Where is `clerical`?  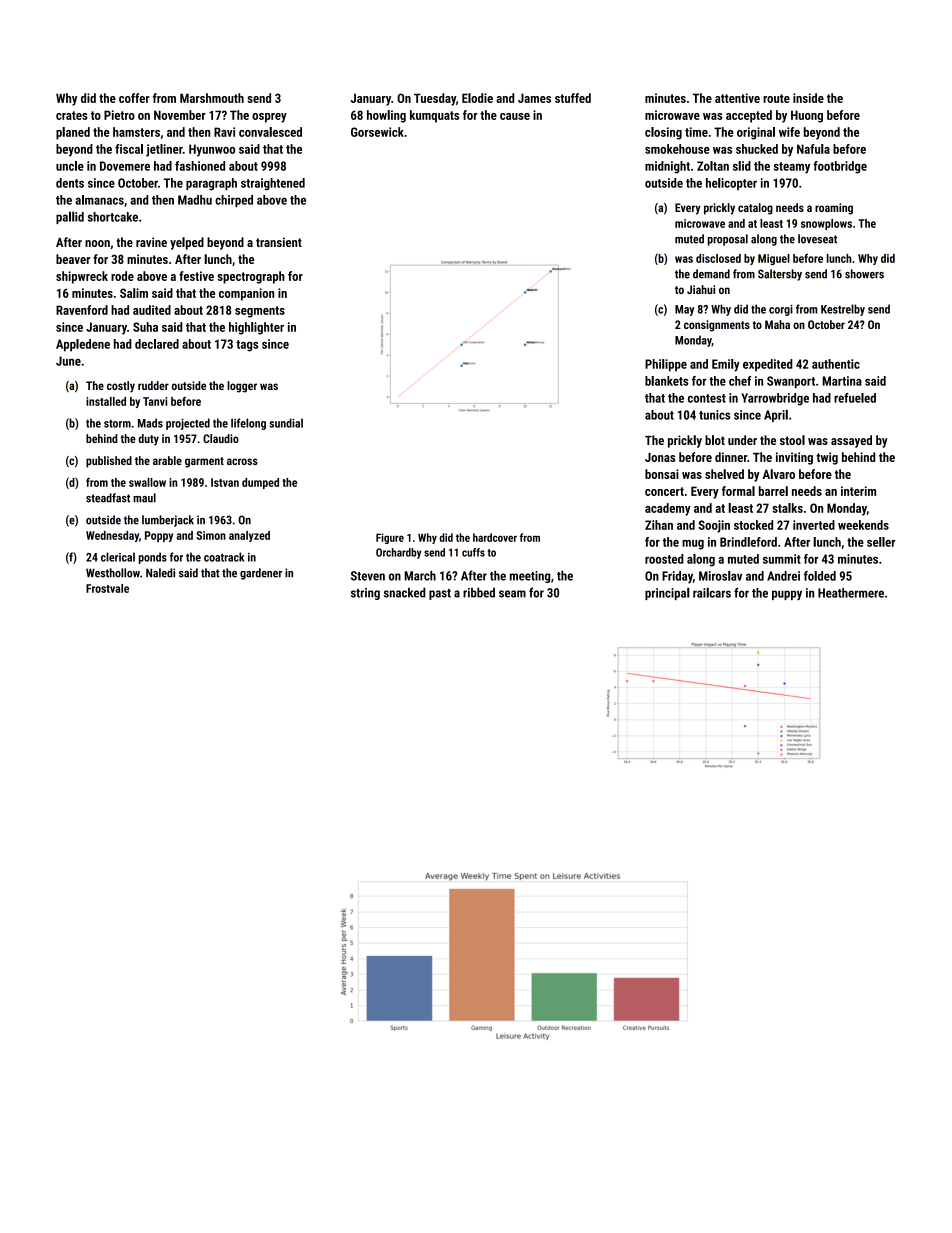
clerical is located at coordinates (118, 557).
